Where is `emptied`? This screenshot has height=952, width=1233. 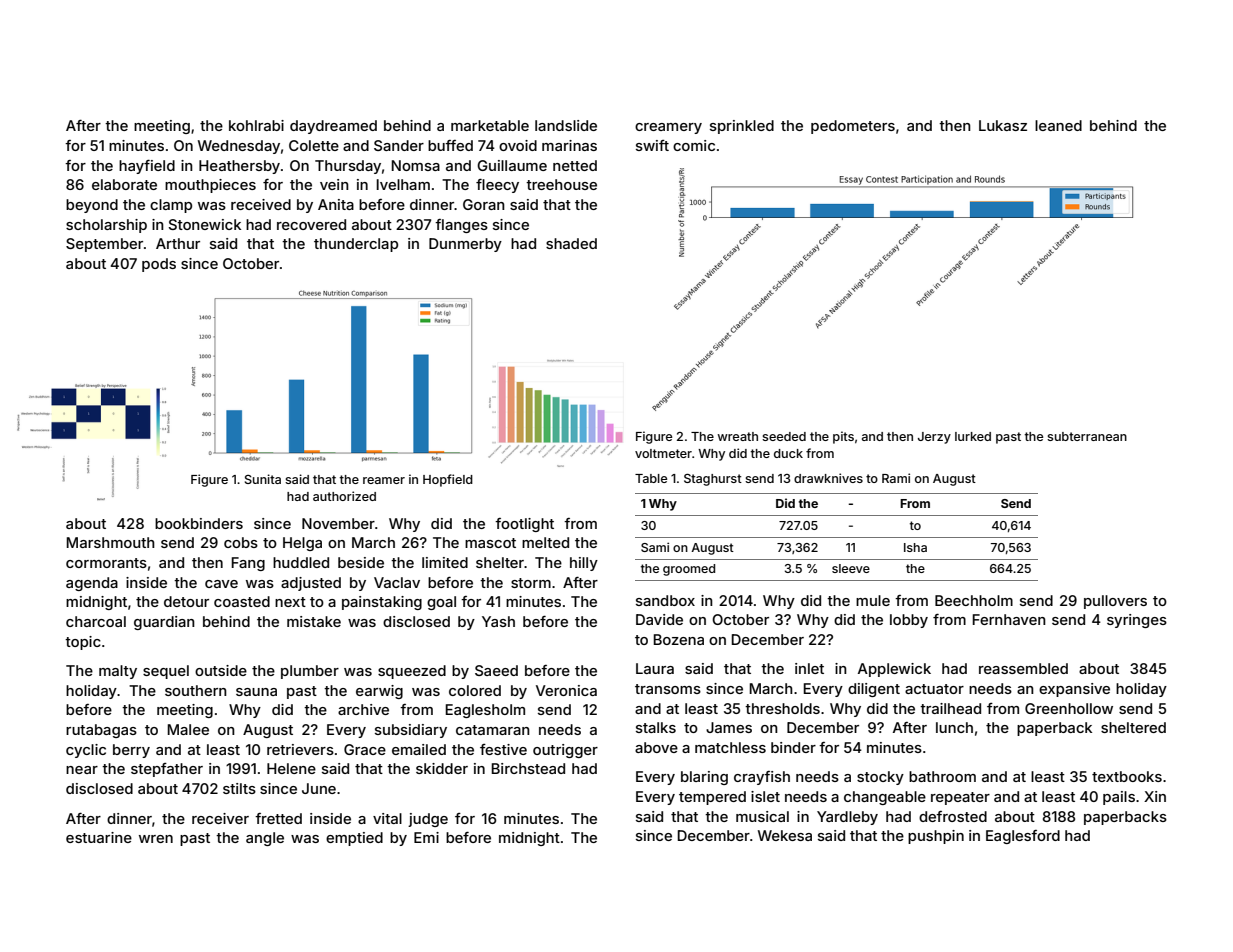 emptied is located at coordinates (354, 839).
